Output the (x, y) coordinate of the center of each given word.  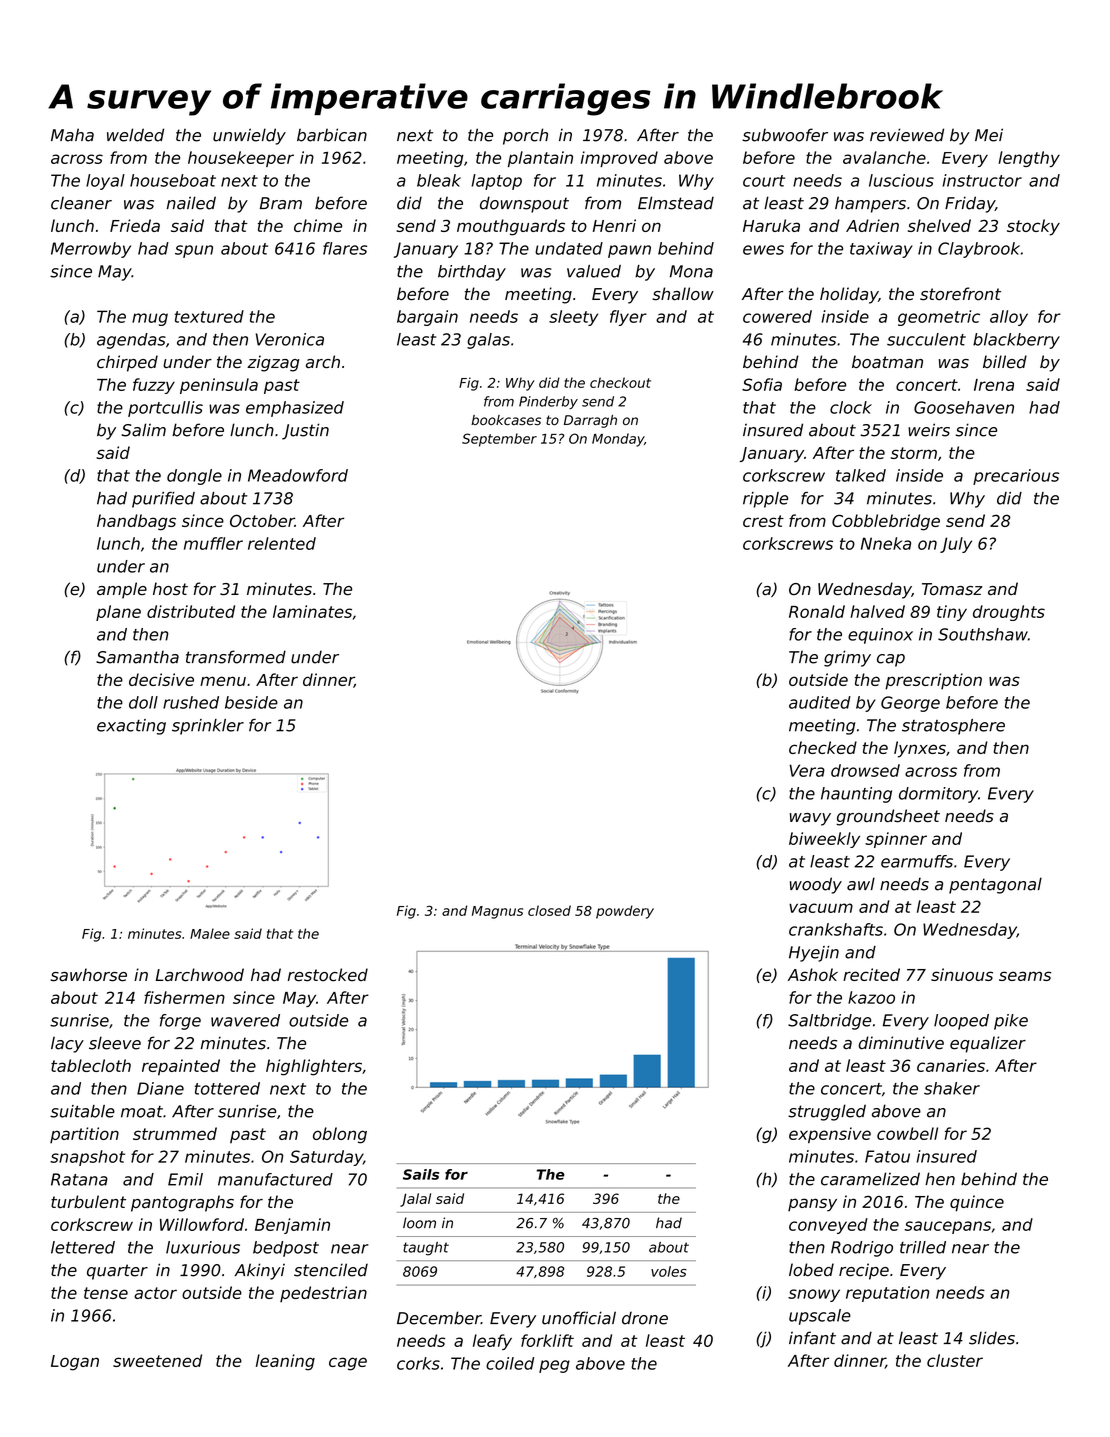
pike (1011, 1022)
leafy (492, 1342)
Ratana (79, 1179)
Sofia (762, 384)
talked (861, 475)
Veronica (290, 339)
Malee (210, 933)
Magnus (497, 912)
